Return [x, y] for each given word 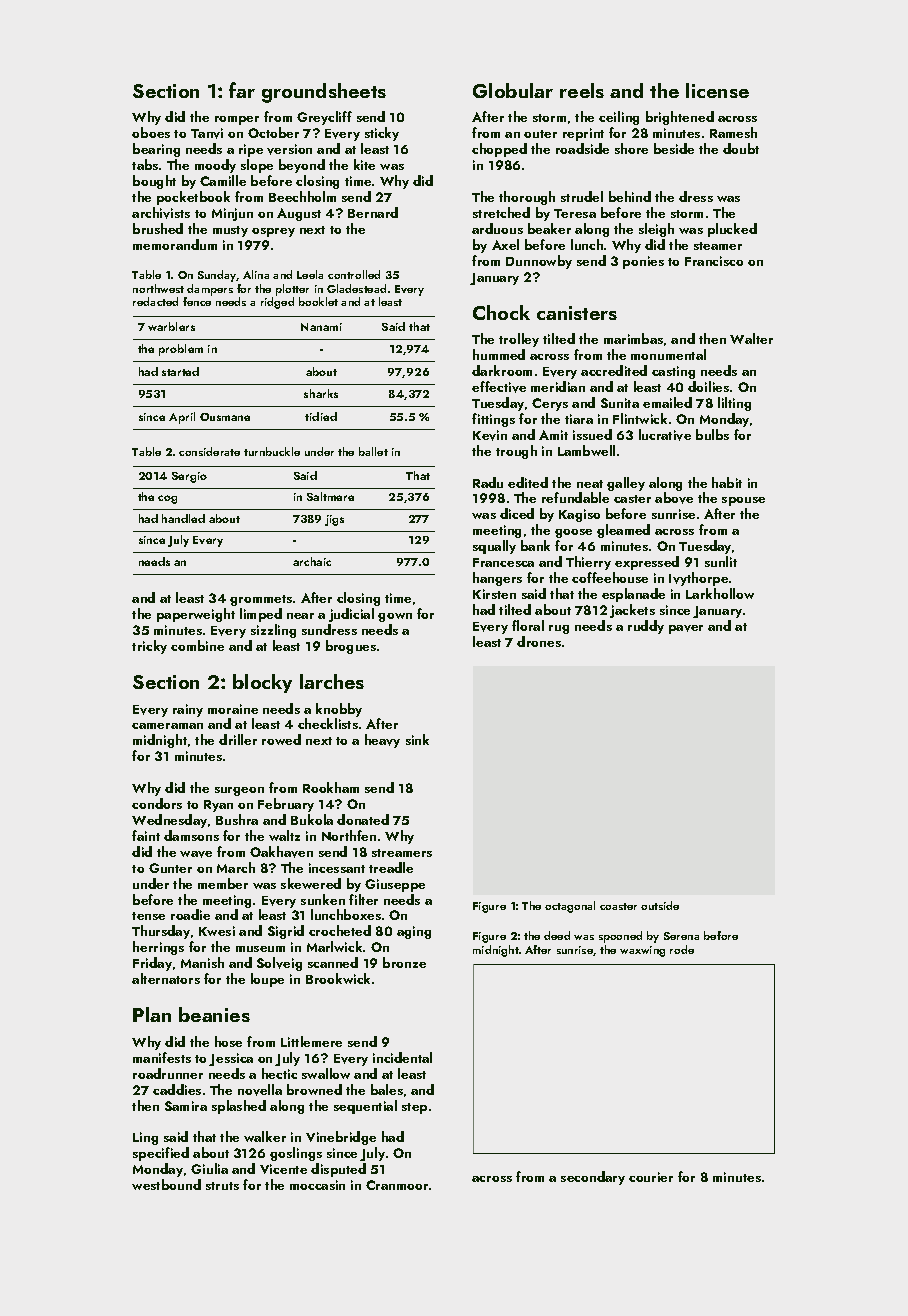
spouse [743, 501]
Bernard [373, 212]
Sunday [217, 276]
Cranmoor [397, 1185]
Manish [202, 962]
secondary [593, 1178]
